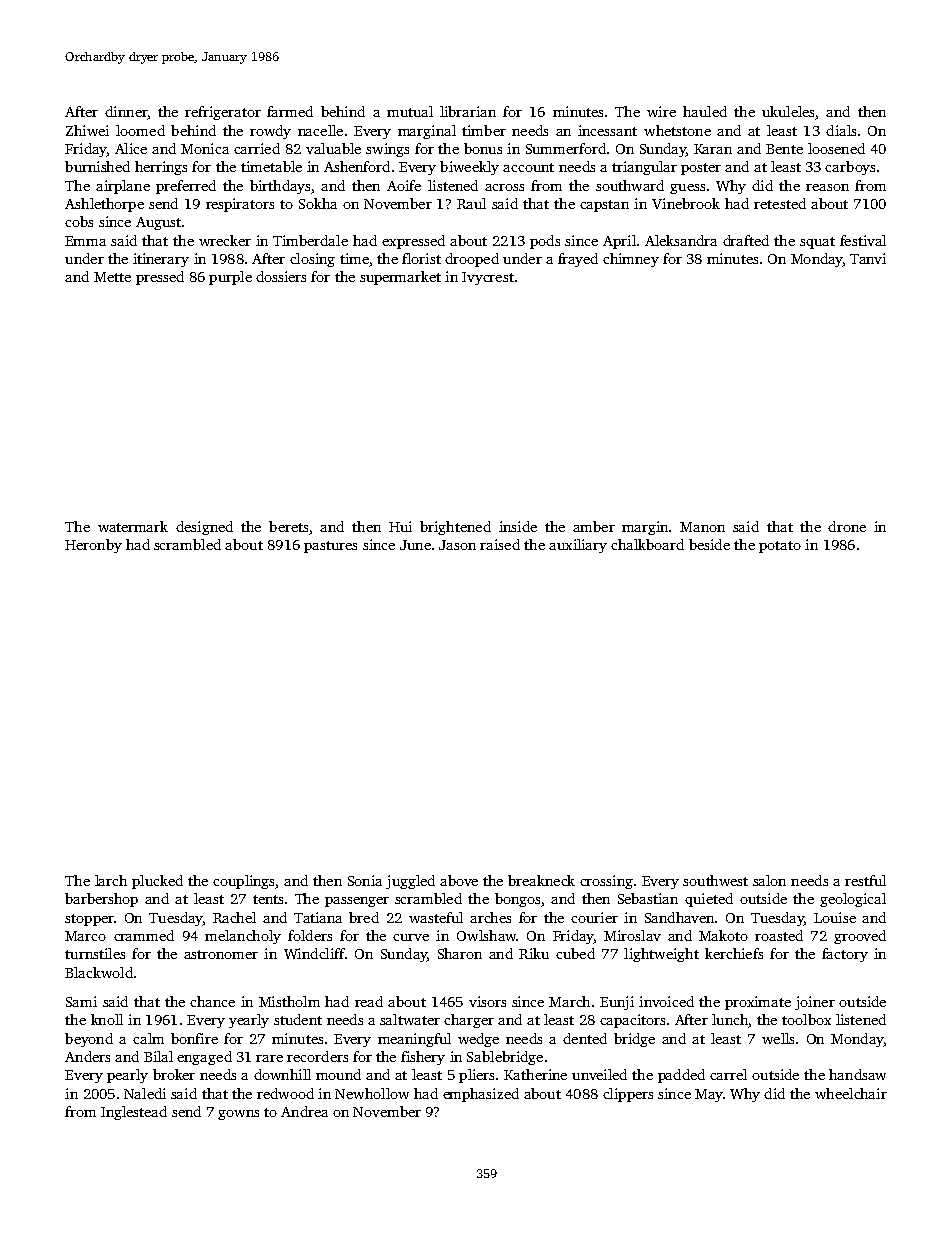 This document has width=952, height=1233. Describe the element at coordinates (769, 880) in the document. I see `salon` at that location.
